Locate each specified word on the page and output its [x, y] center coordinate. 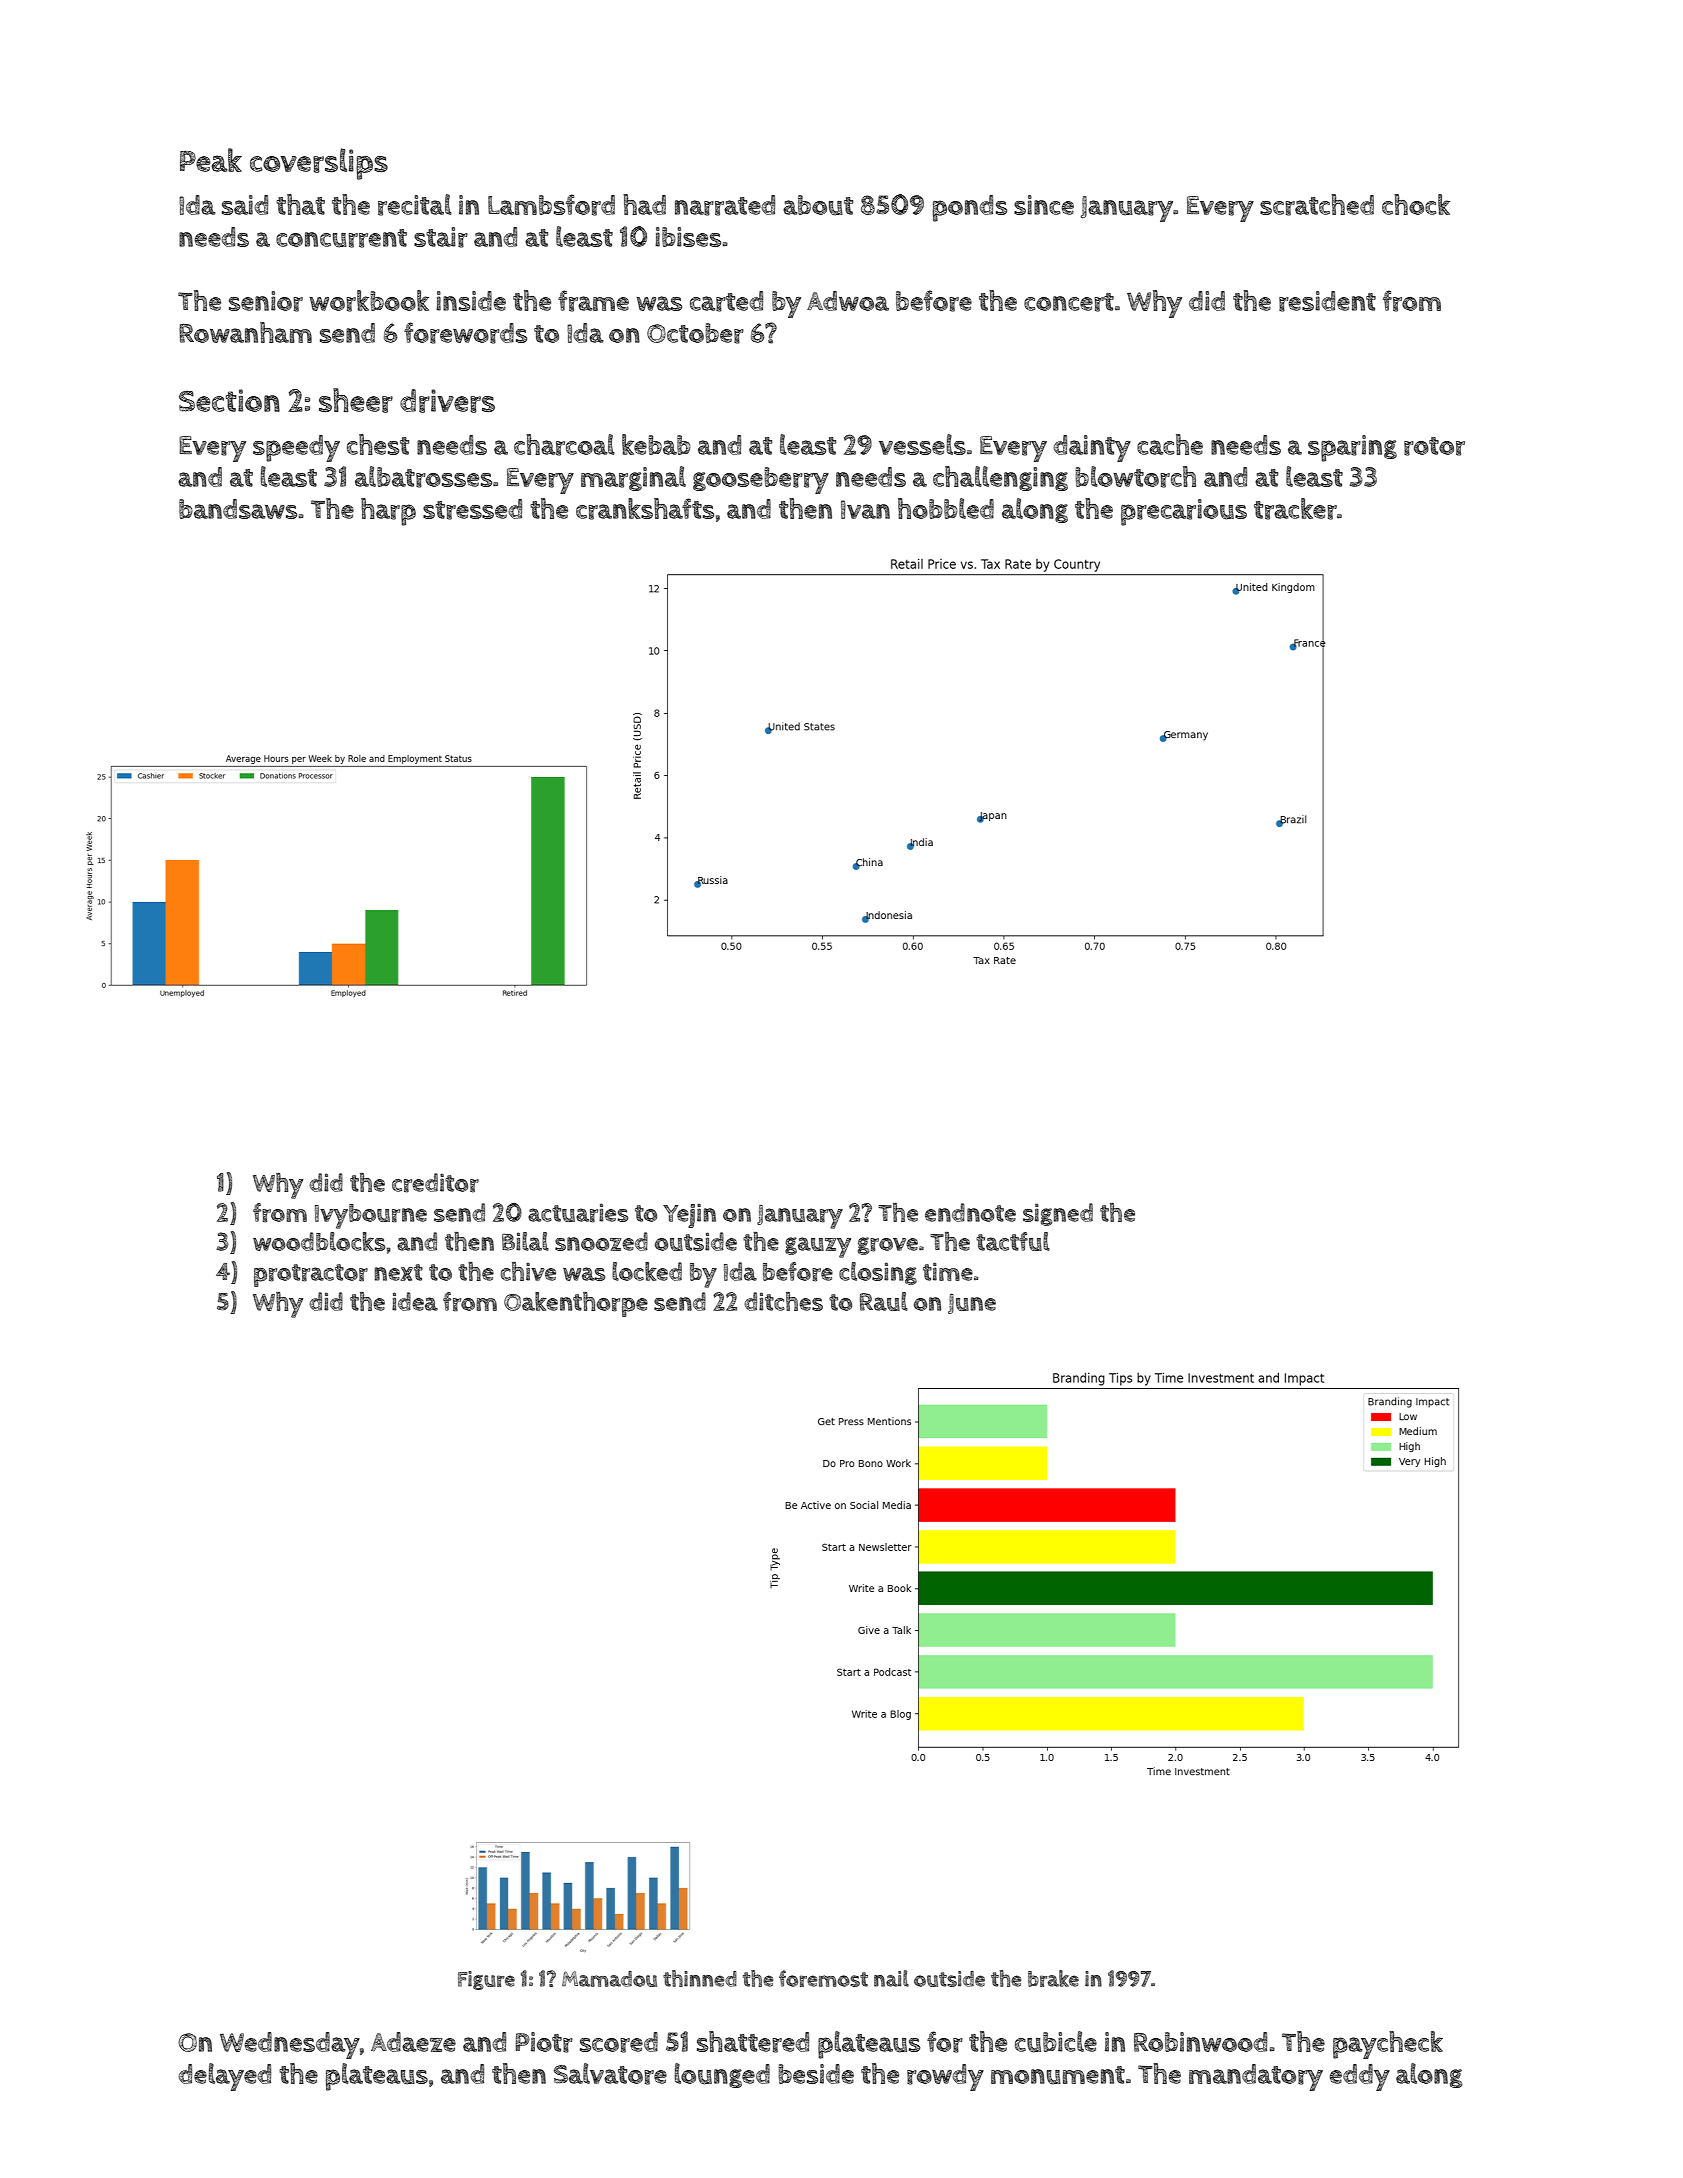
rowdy [945, 2077]
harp [388, 512]
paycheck [1388, 2045]
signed [1058, 1214]
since [1044, 205]
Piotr [544, 2042]
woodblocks [319, 1241]
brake [1053, 1978]
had [644, 204]
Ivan [865, 509]
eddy [1360, 2077]
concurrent [341, 238]
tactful [1013, 1241]
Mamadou [609, 1979]
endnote [970, 1212]
